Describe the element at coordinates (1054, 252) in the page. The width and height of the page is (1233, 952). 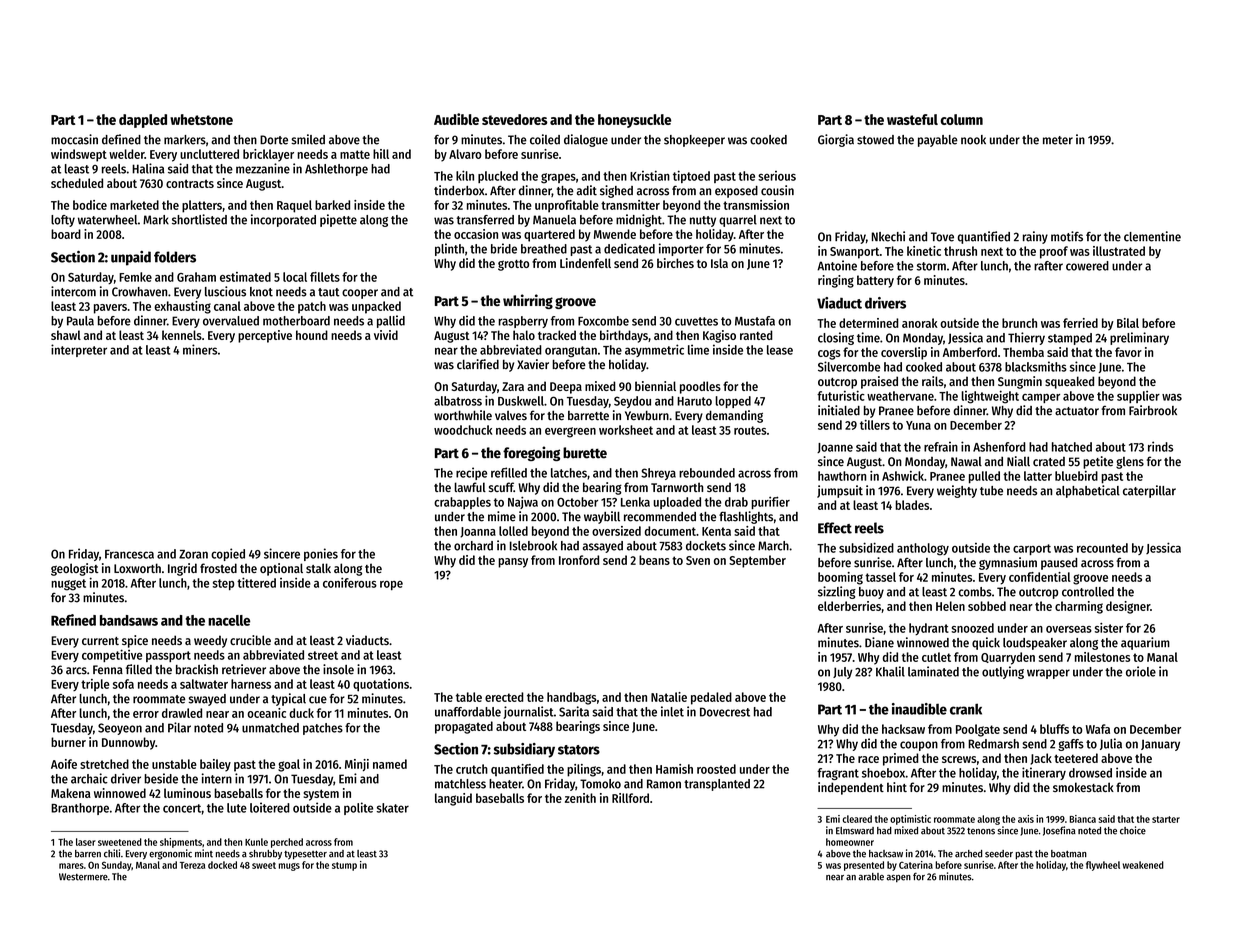
I see `proof` at that location.
